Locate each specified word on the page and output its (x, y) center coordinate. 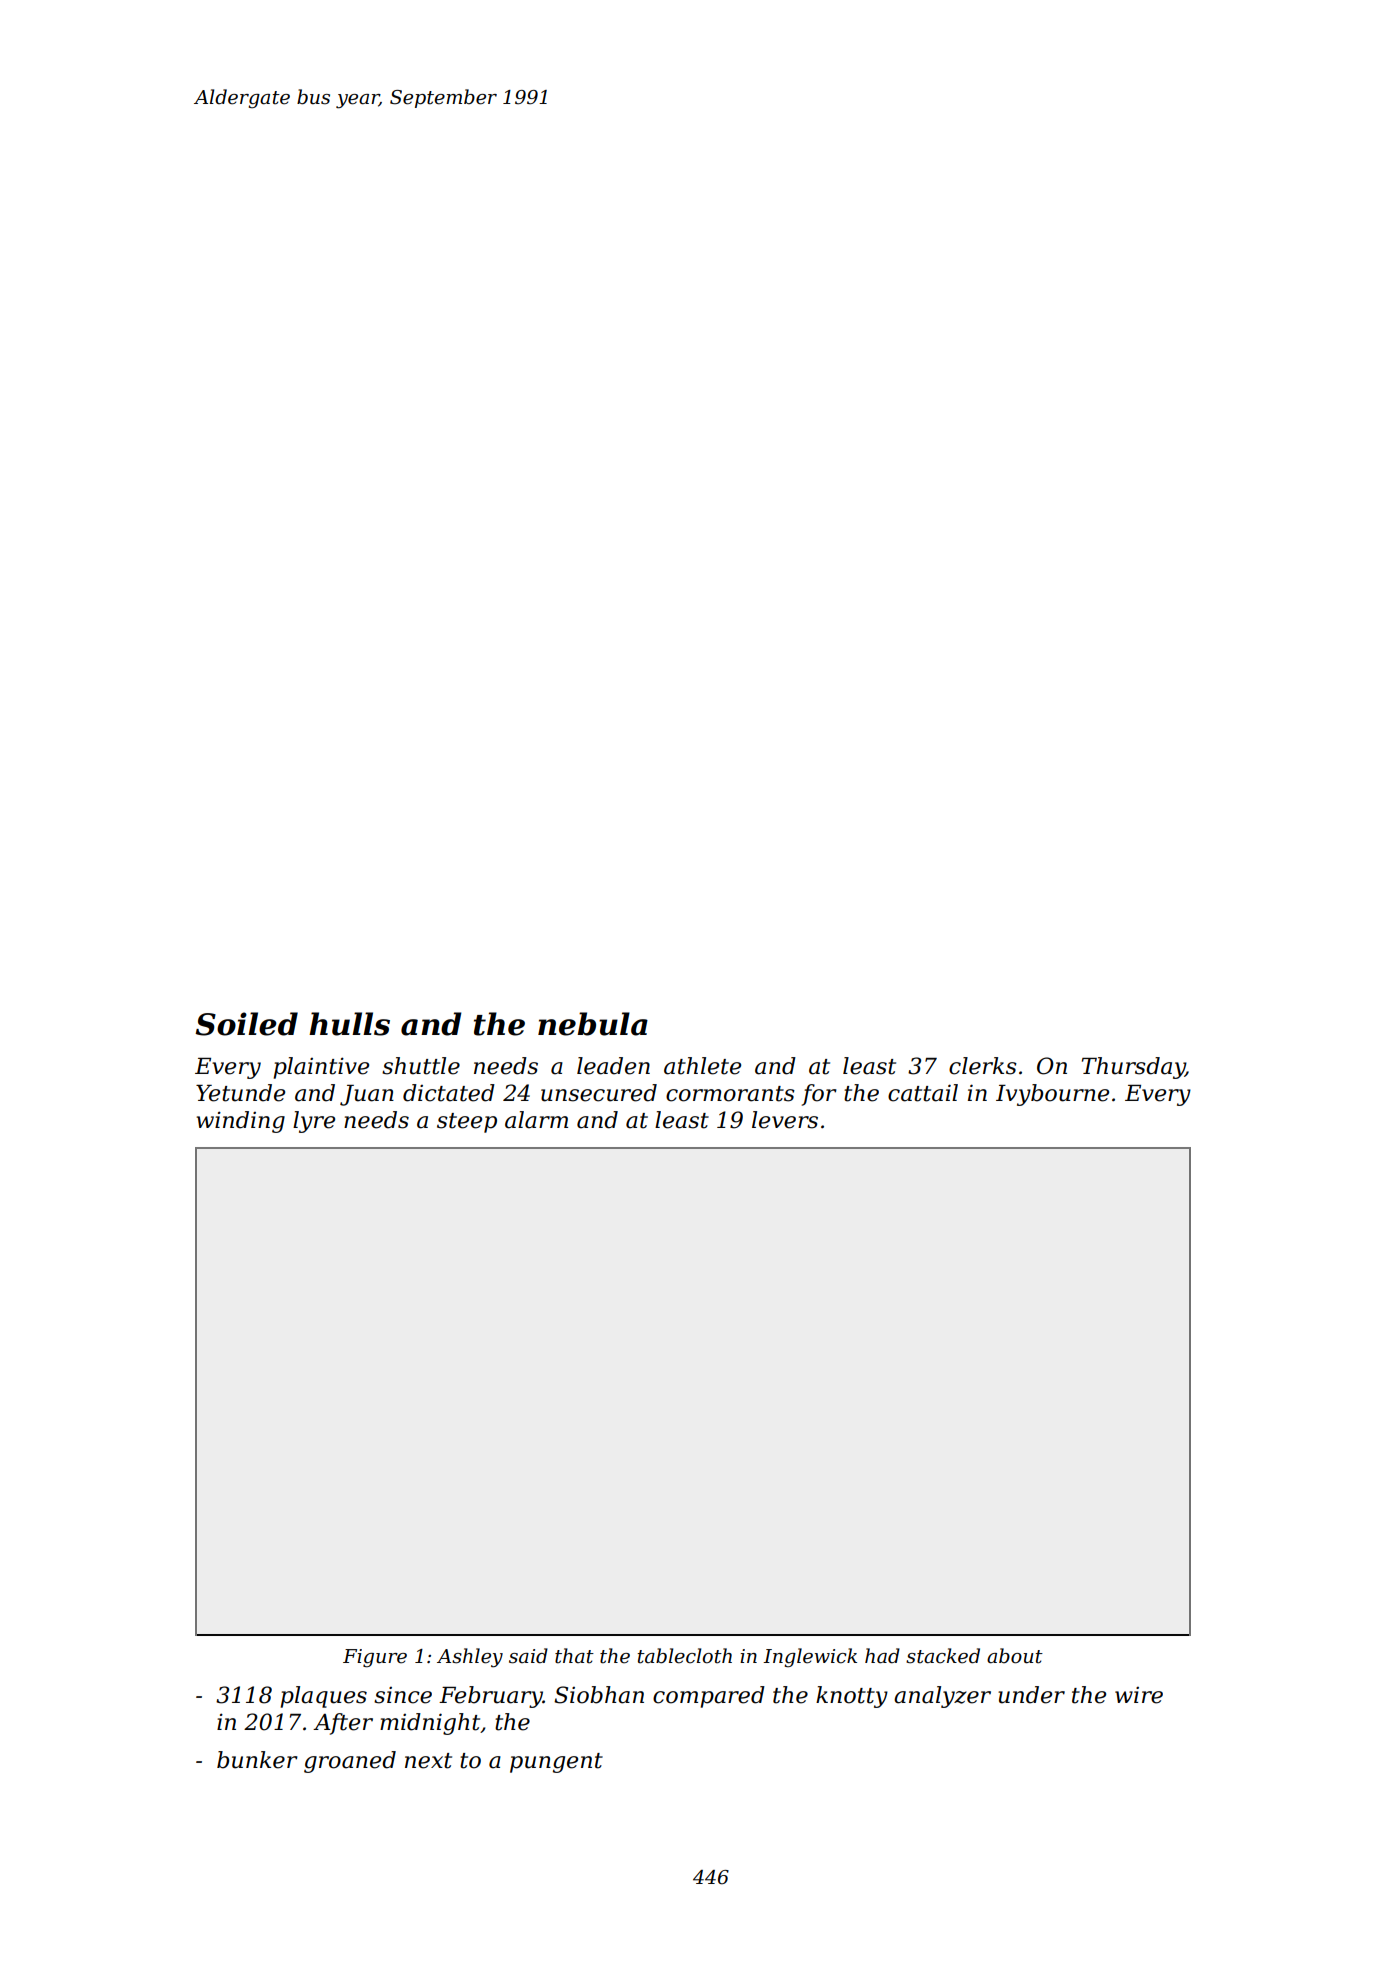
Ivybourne (1052, 1095)
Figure (375, 1658)
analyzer (942, 1697)
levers (785, 1120)
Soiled (246, 1024)
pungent (556, 1763)
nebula (593, 1024)
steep (467, 1123)
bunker (257, 1760)
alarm (536, 1120)
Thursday (1133, 1068)
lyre (314, 1122)
